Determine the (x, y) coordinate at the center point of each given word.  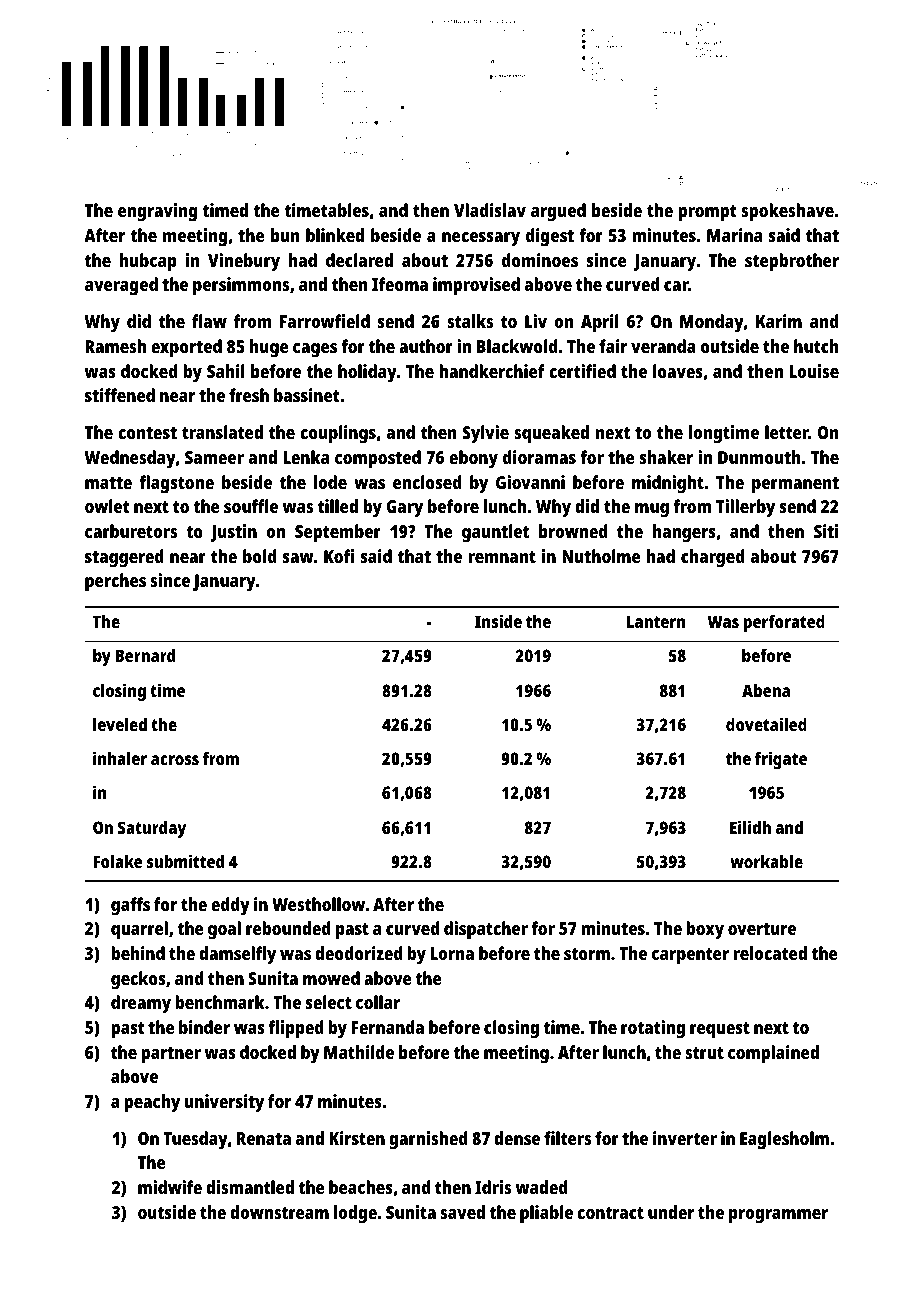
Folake (118, 861)
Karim (779, 321)
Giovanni (530, 482)
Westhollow (318, 904)
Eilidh (750, 827)
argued (558, 212)
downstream (279, 1212)
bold (260, 556)
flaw (209, 321)
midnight (668, 484)
